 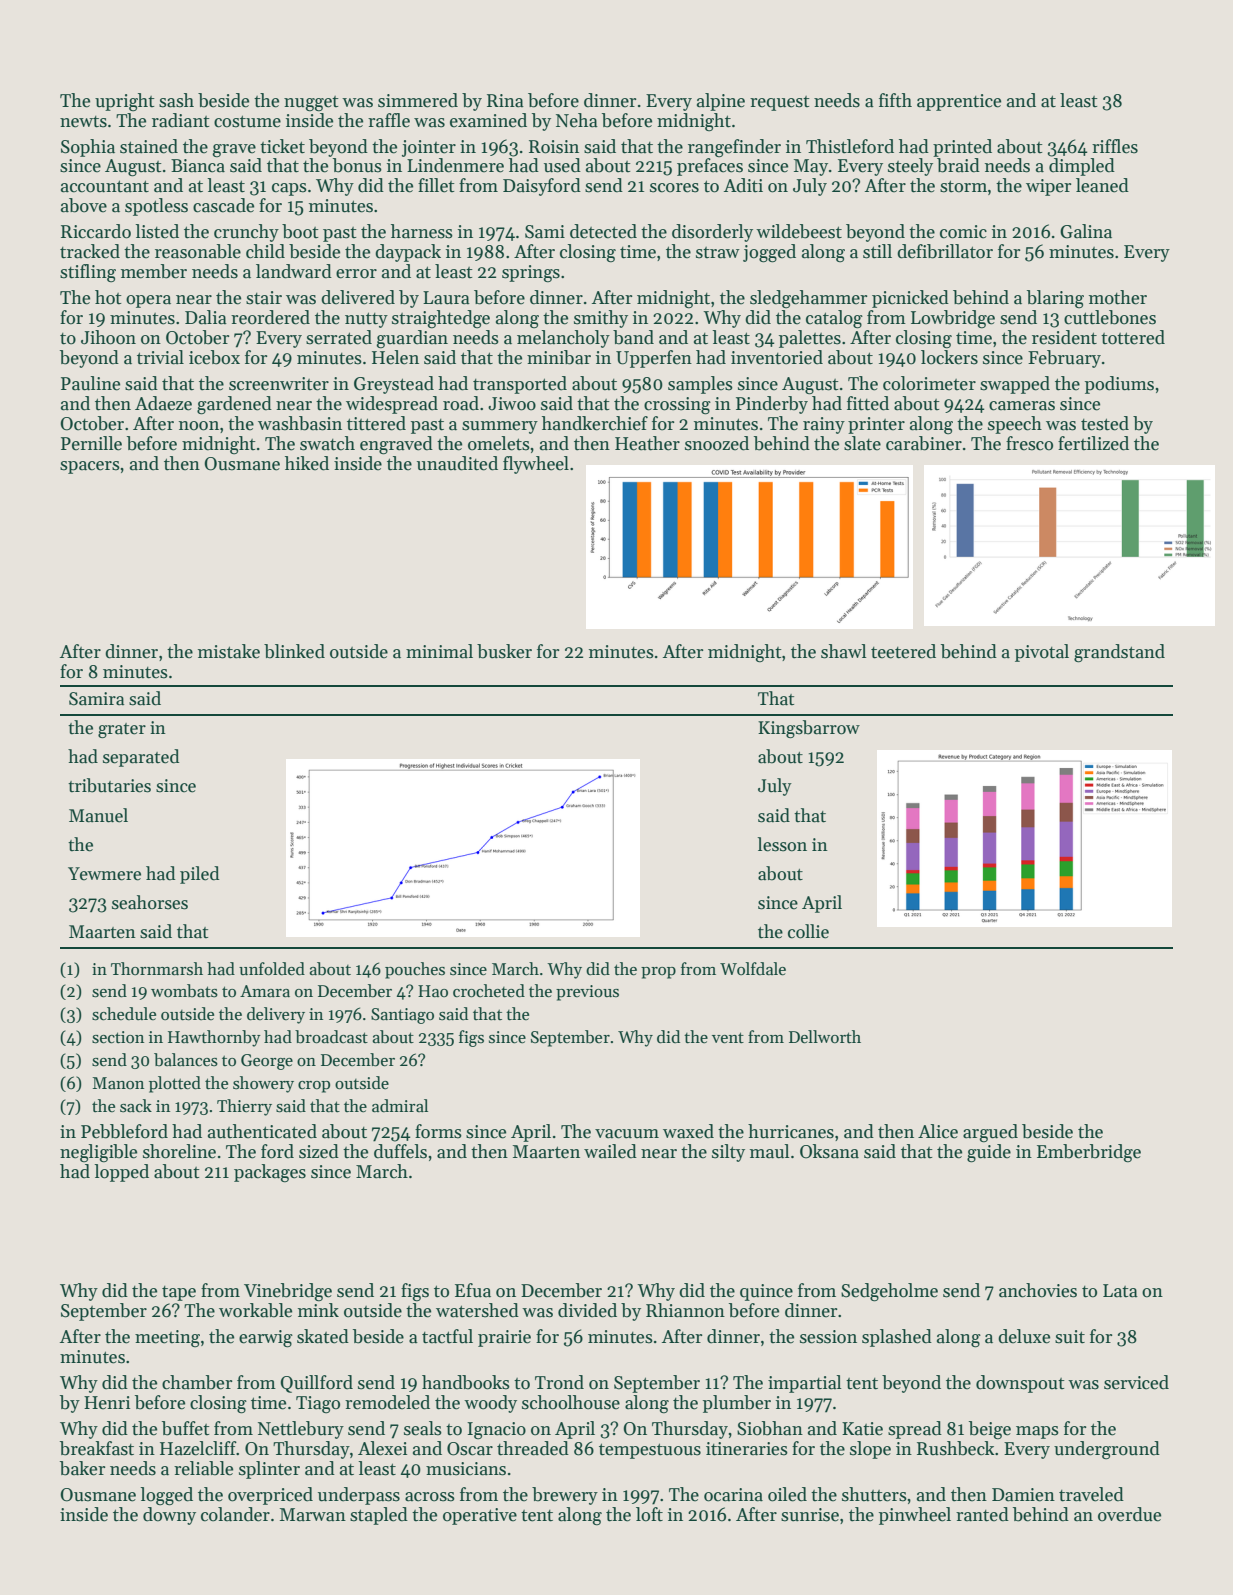 I want to click on fifth, so click(x=895, y=100).
